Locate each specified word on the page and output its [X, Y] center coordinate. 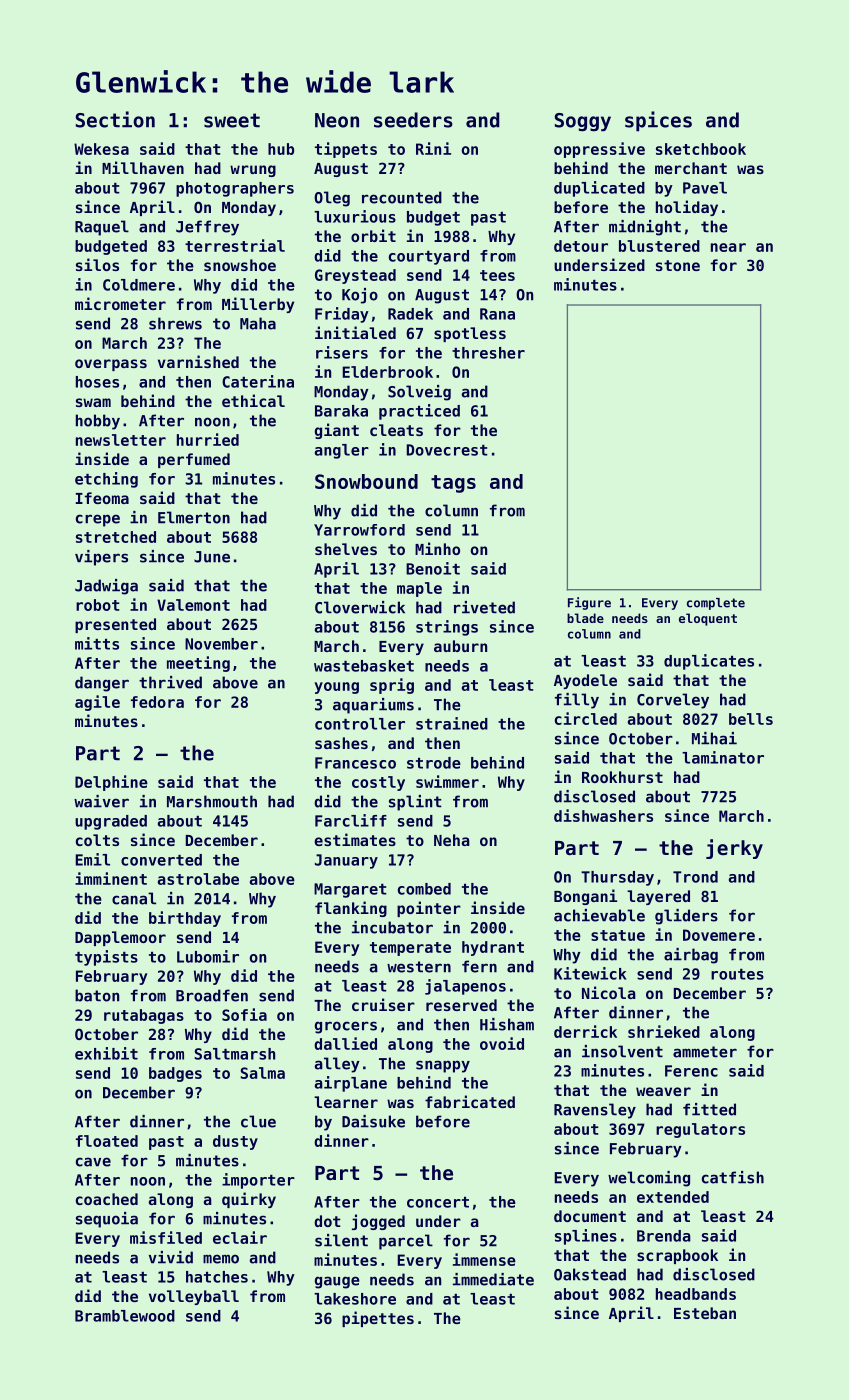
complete [716, 604]
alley [337, 1065]
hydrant [493, 948]
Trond [695, 877]
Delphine [111, 783]
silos [97, 264]
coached [107, 1199]
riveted [484, 607]
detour [581, 246]
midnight [645, 228]
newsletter [121, 440]
